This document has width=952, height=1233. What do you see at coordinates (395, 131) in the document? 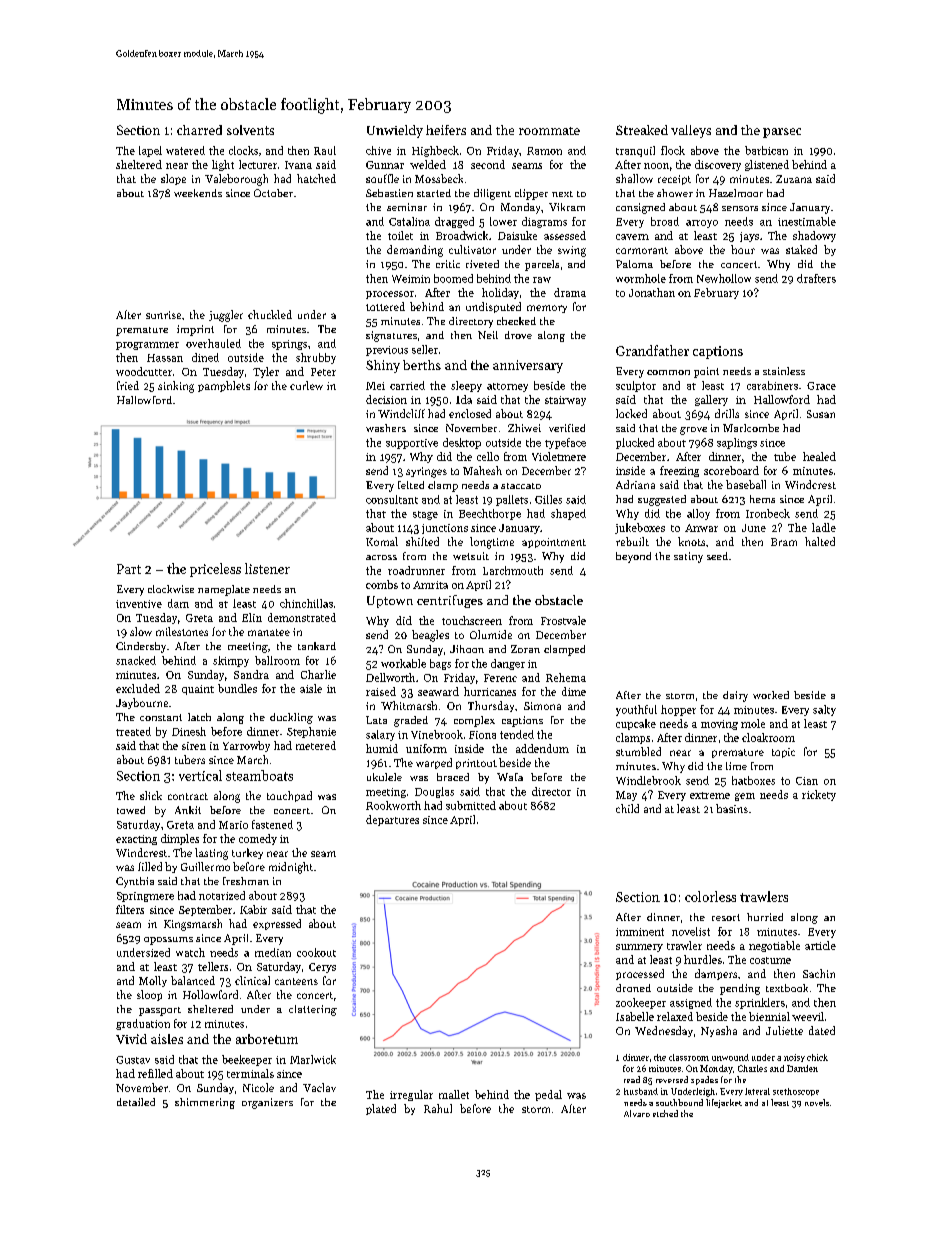
I see `Unwieldy` at bounding box center [395, 131].
